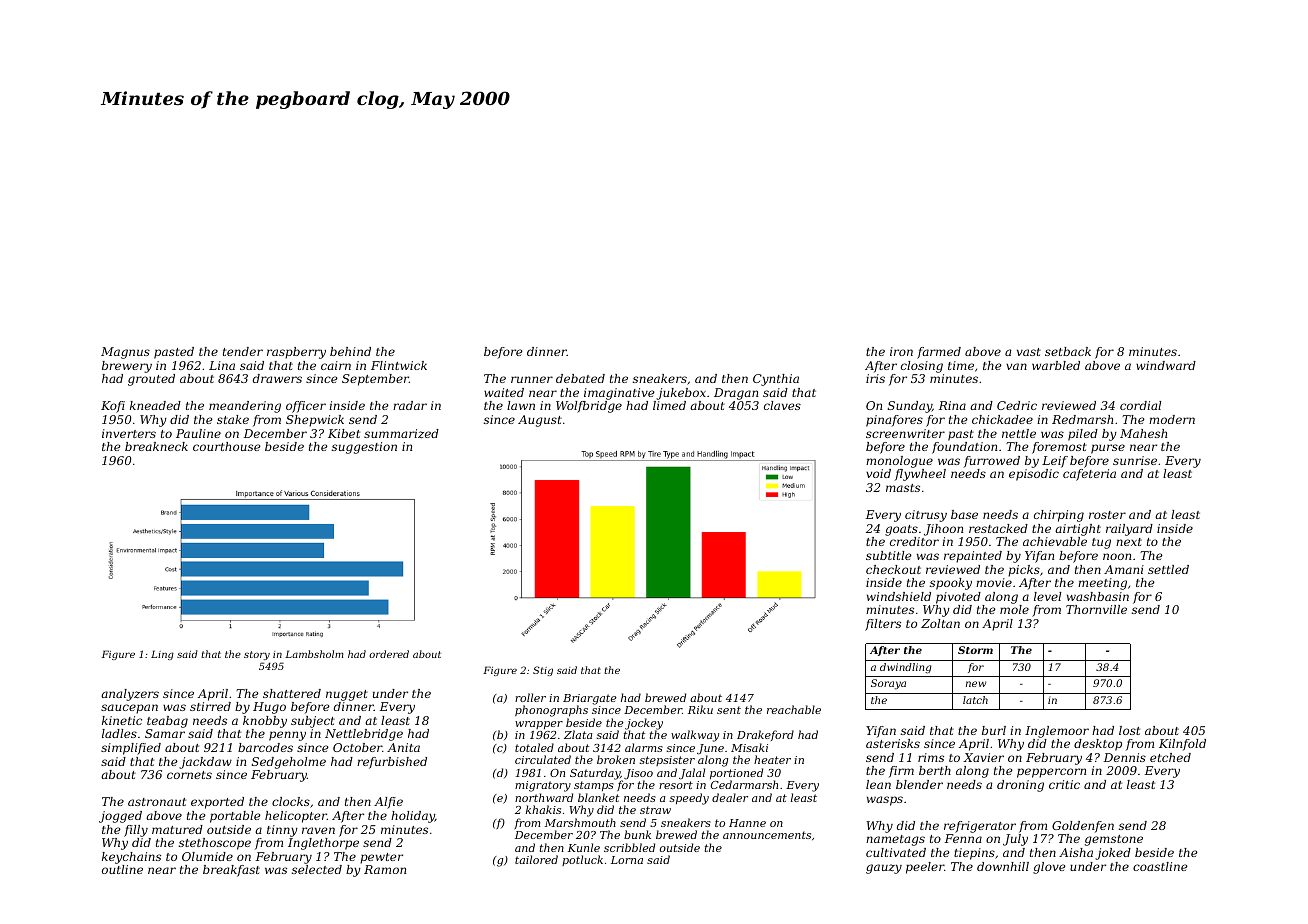 Image resolution: width=1308 pixels, height=924 pixels. I want to click on potluck, so click(582, 860).
